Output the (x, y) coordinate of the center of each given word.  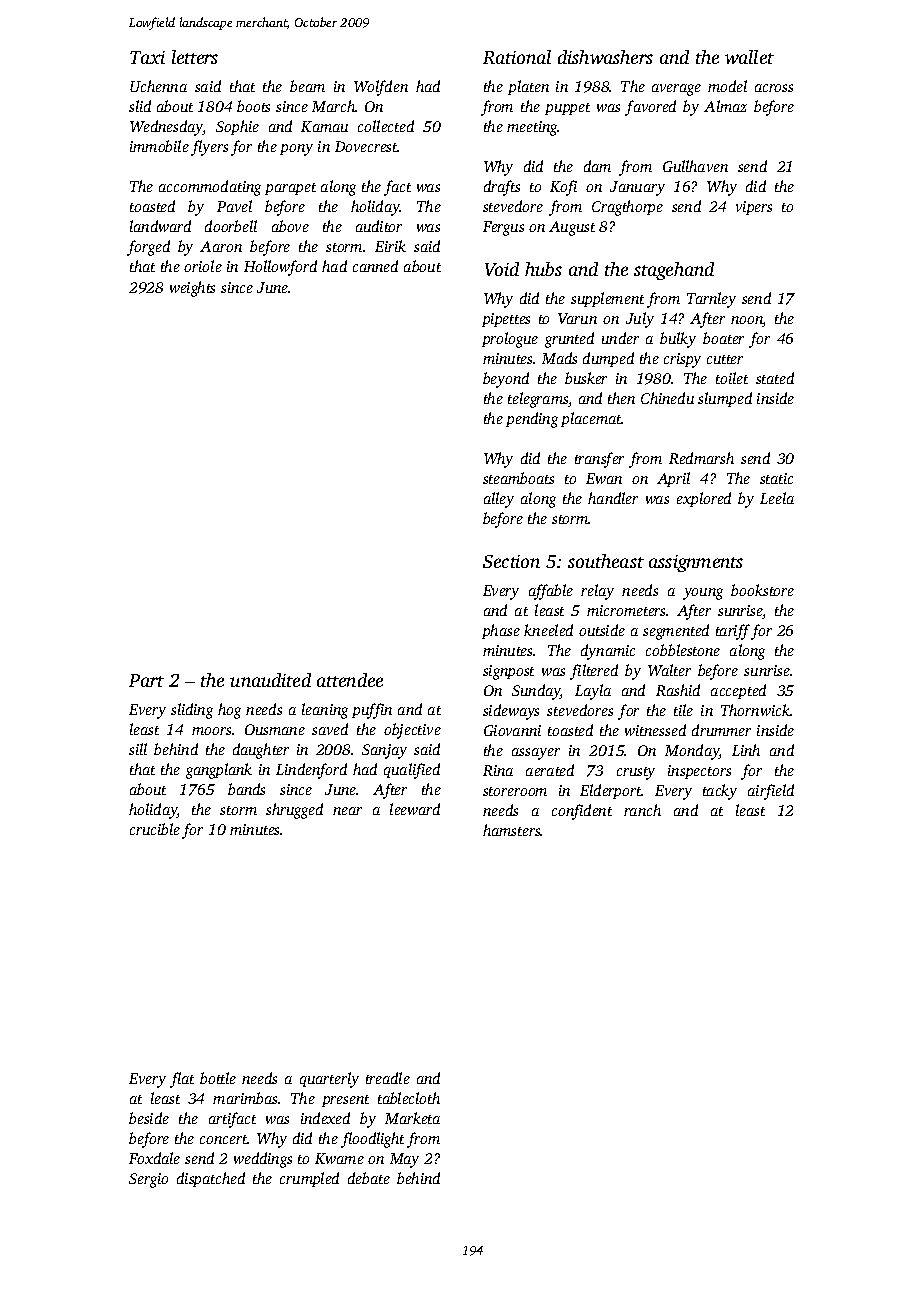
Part (146, 680)
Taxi (147, 57)
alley (499, 500)
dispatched (211, 1179)
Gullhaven (695, 166)
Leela (777, 498)
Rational (517, 57)
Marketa (412, 1118)
